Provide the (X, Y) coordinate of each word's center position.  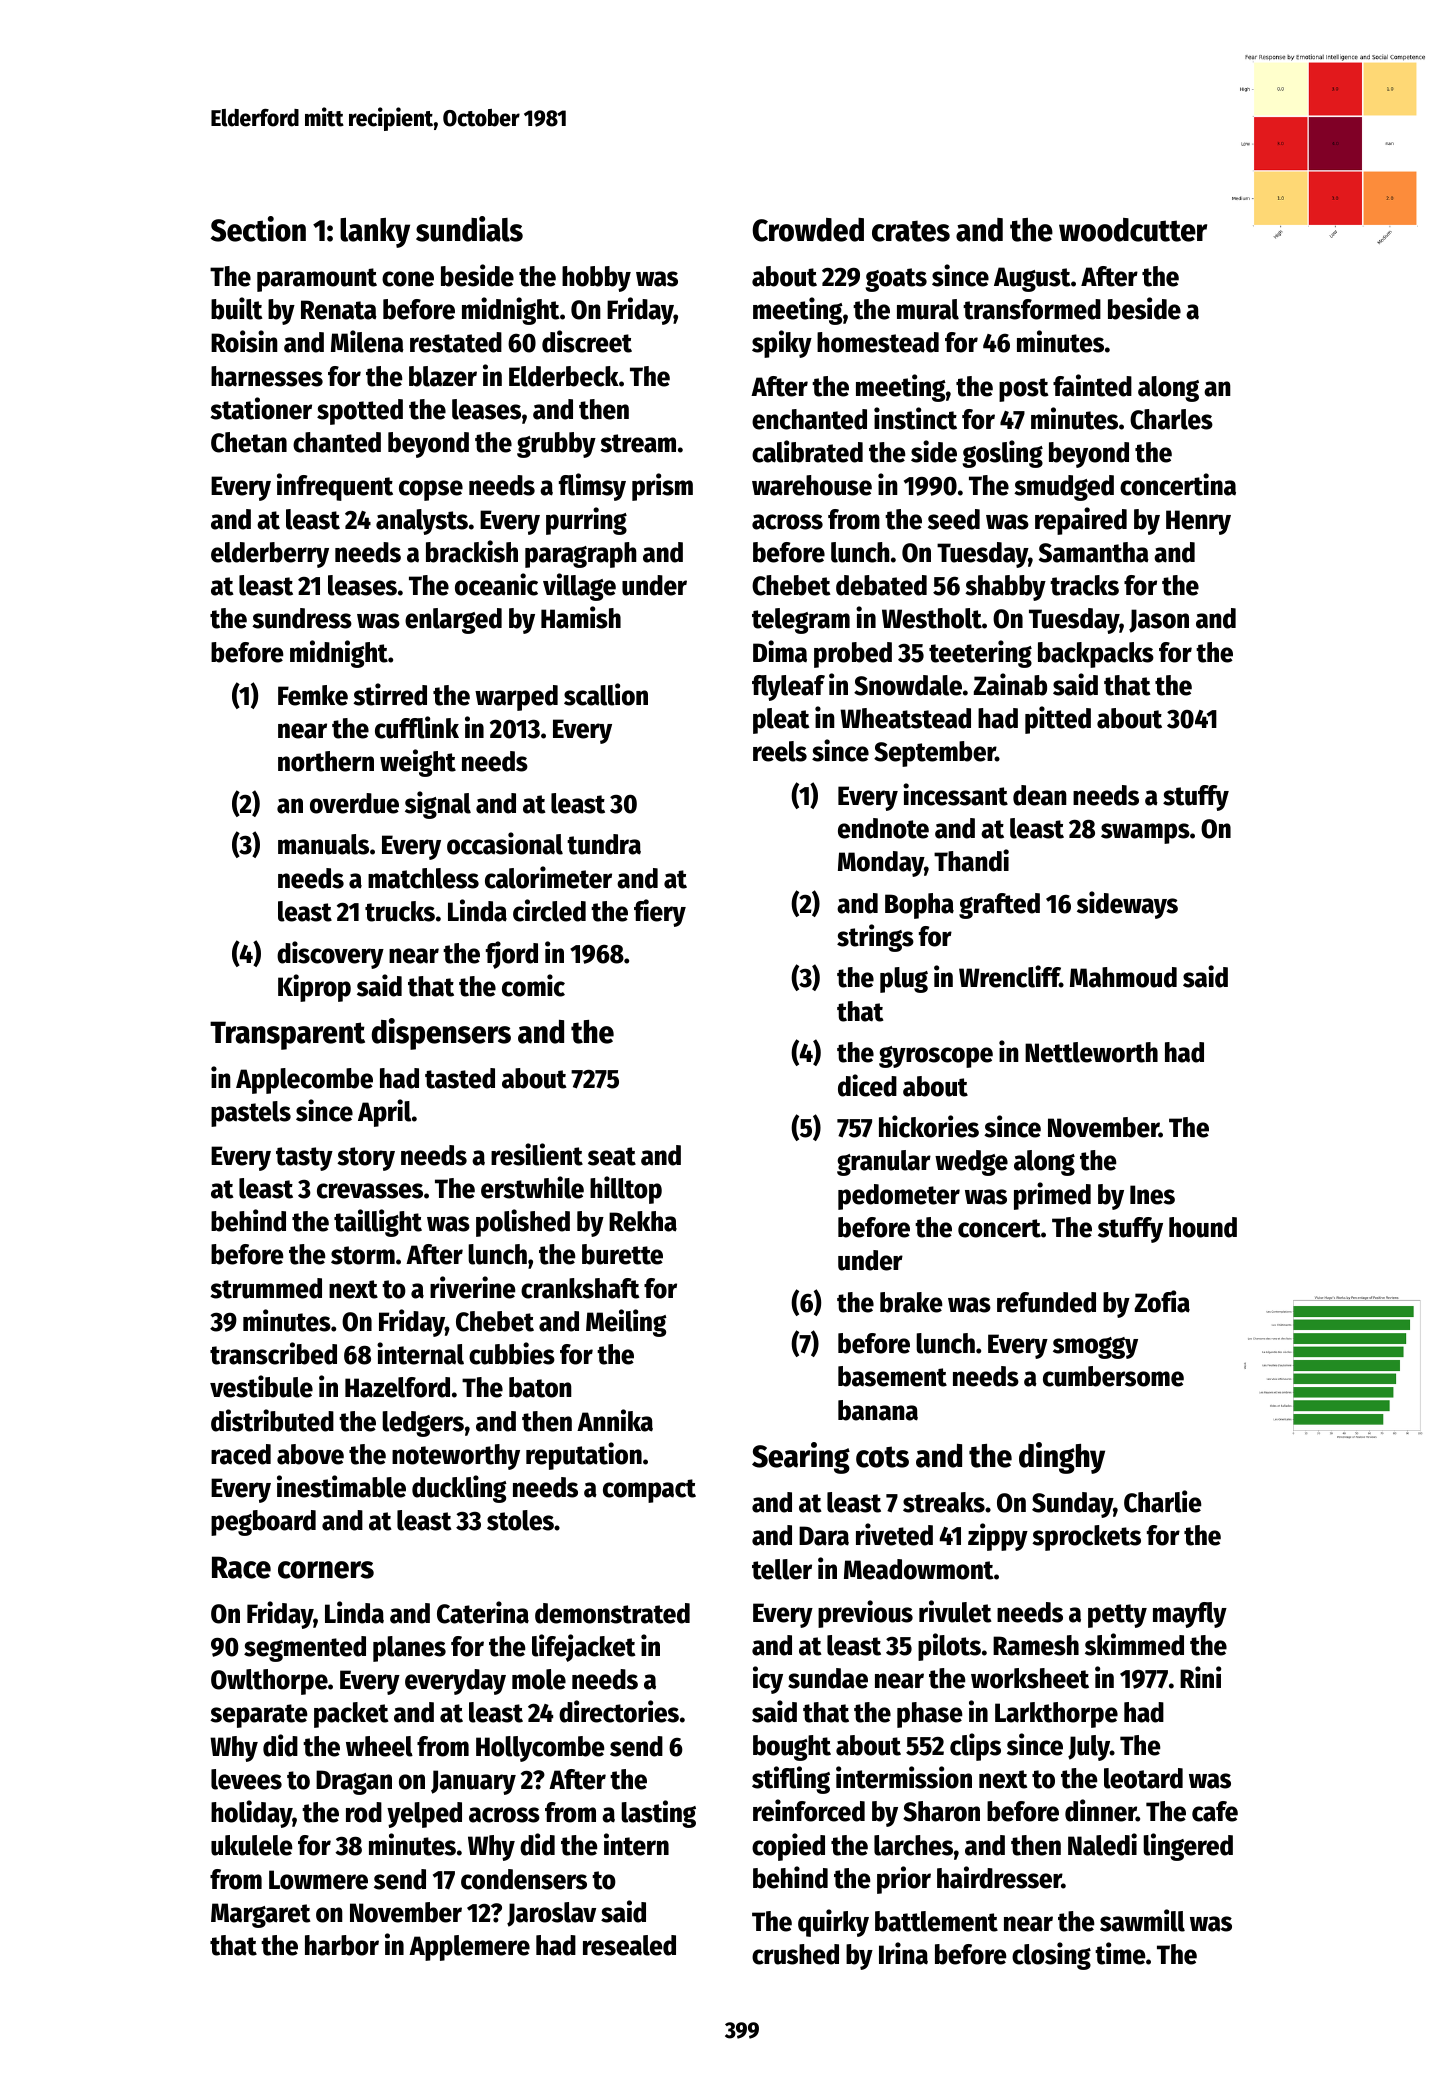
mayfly (1190, 1615)
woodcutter (1133, 230)
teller (782, 1569)
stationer (261, 408)
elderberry (270, 555)
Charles (1171, 419)
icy (768, 1680)
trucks (400, 911)
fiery (660, 913)
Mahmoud (1123, 977)
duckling (459, 1489)
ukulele (252, 1845)
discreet (587, 341)
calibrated (807, 451)
